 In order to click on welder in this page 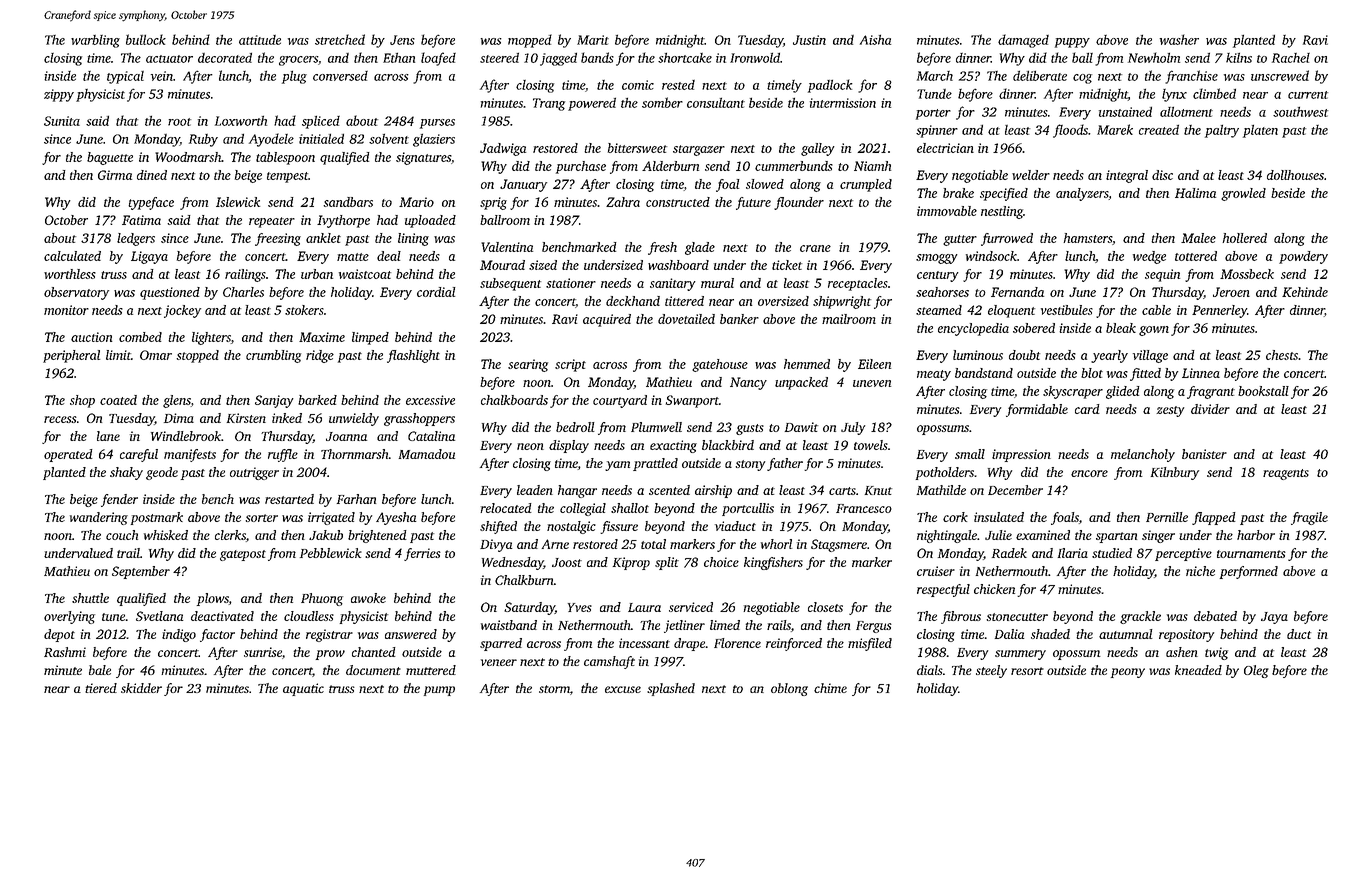, I will do `click(1031, 175)`.
